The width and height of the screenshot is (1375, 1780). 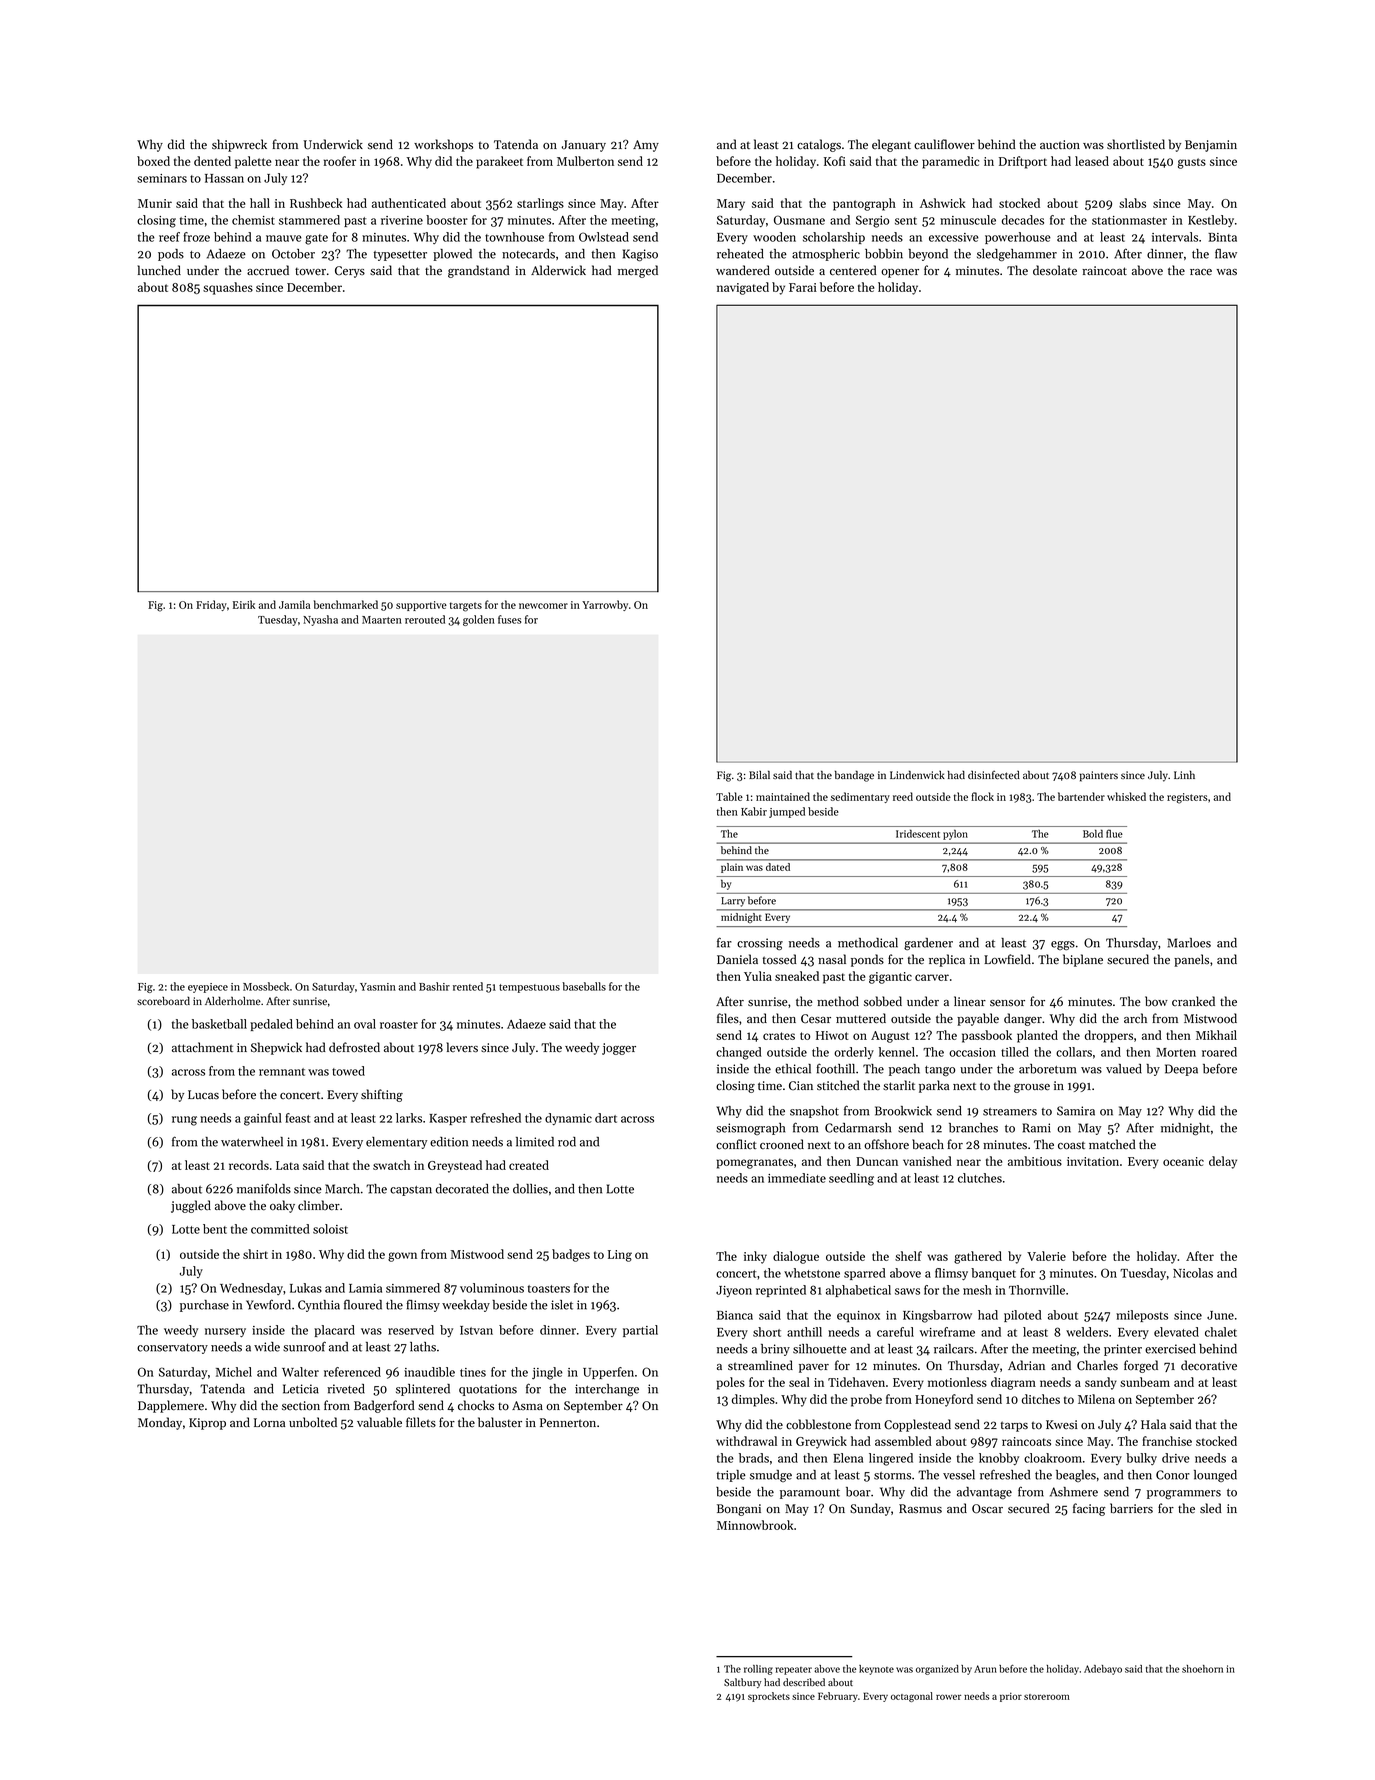 I want to click on Monday, so click(x=160, y=1423).
